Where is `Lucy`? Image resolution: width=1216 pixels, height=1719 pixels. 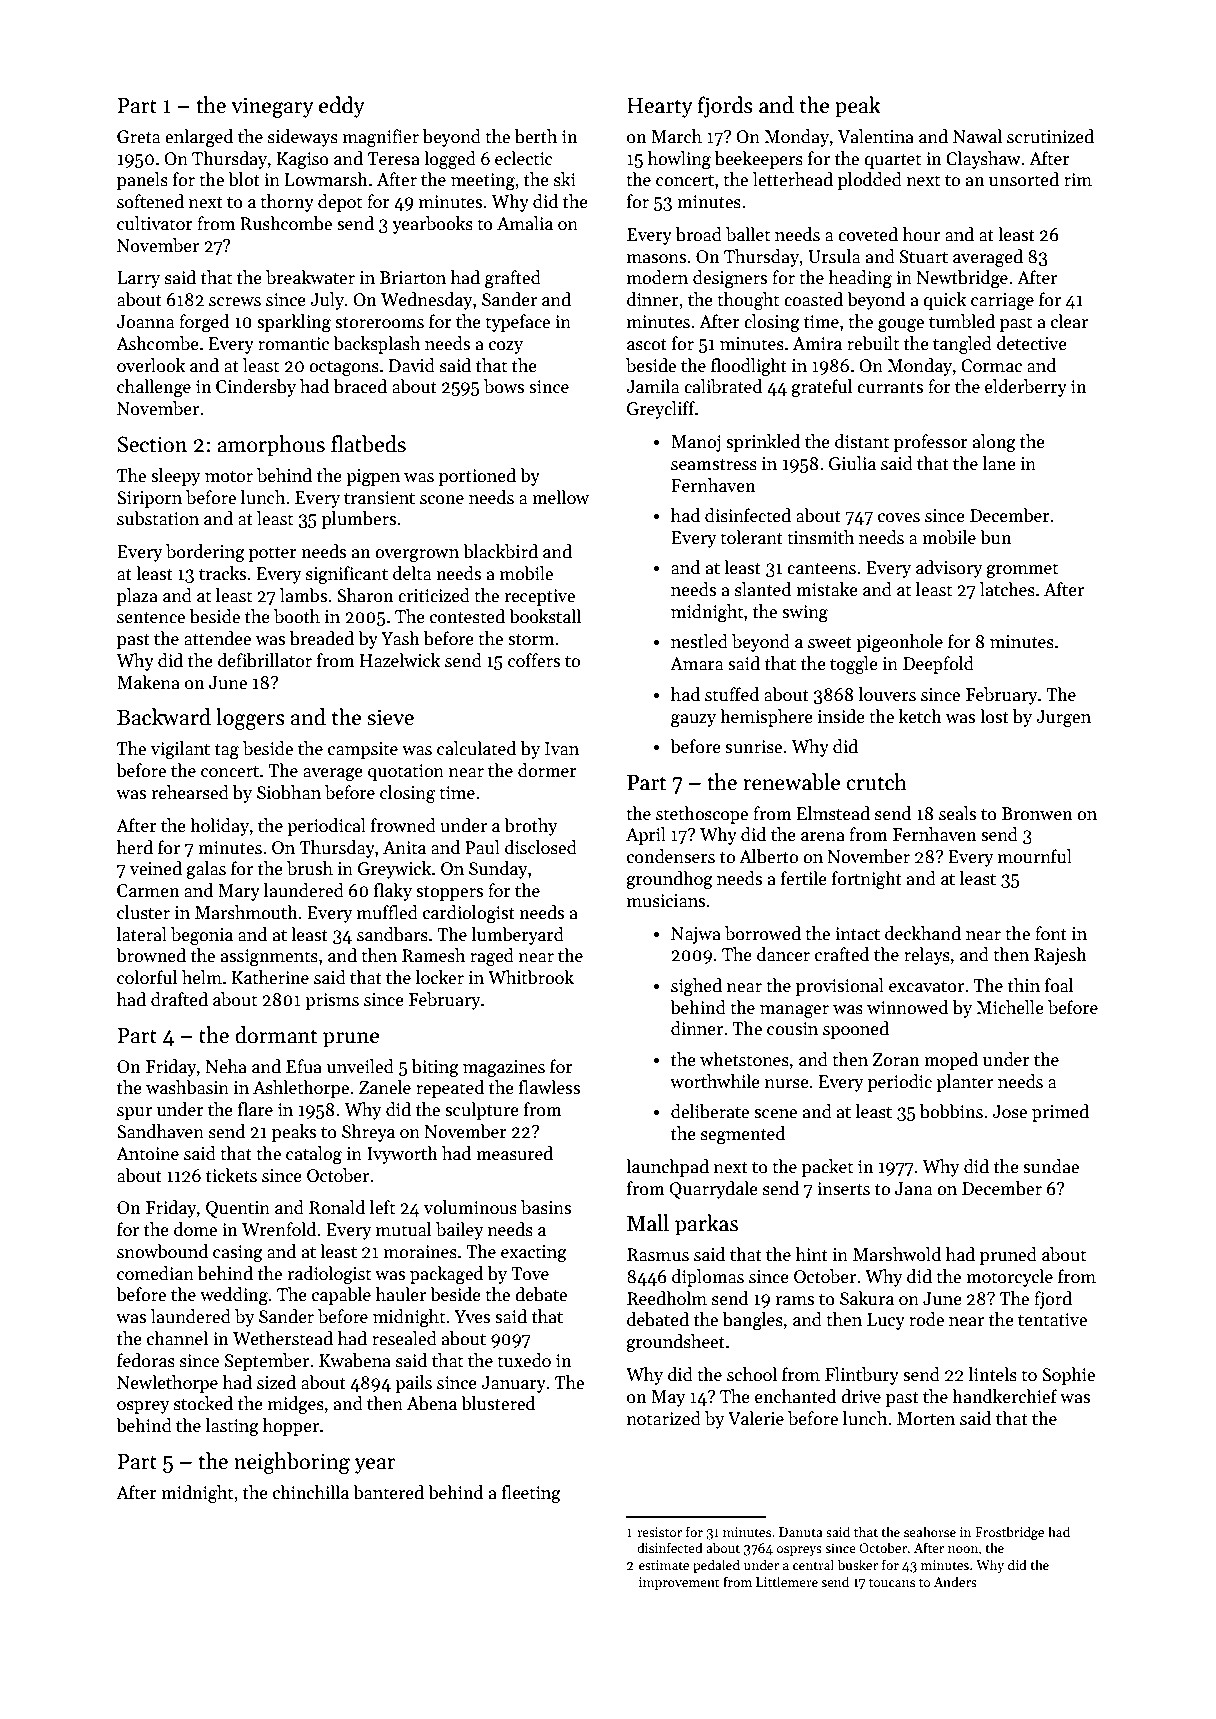 Lucy is located at coordinates (886, 1321).
